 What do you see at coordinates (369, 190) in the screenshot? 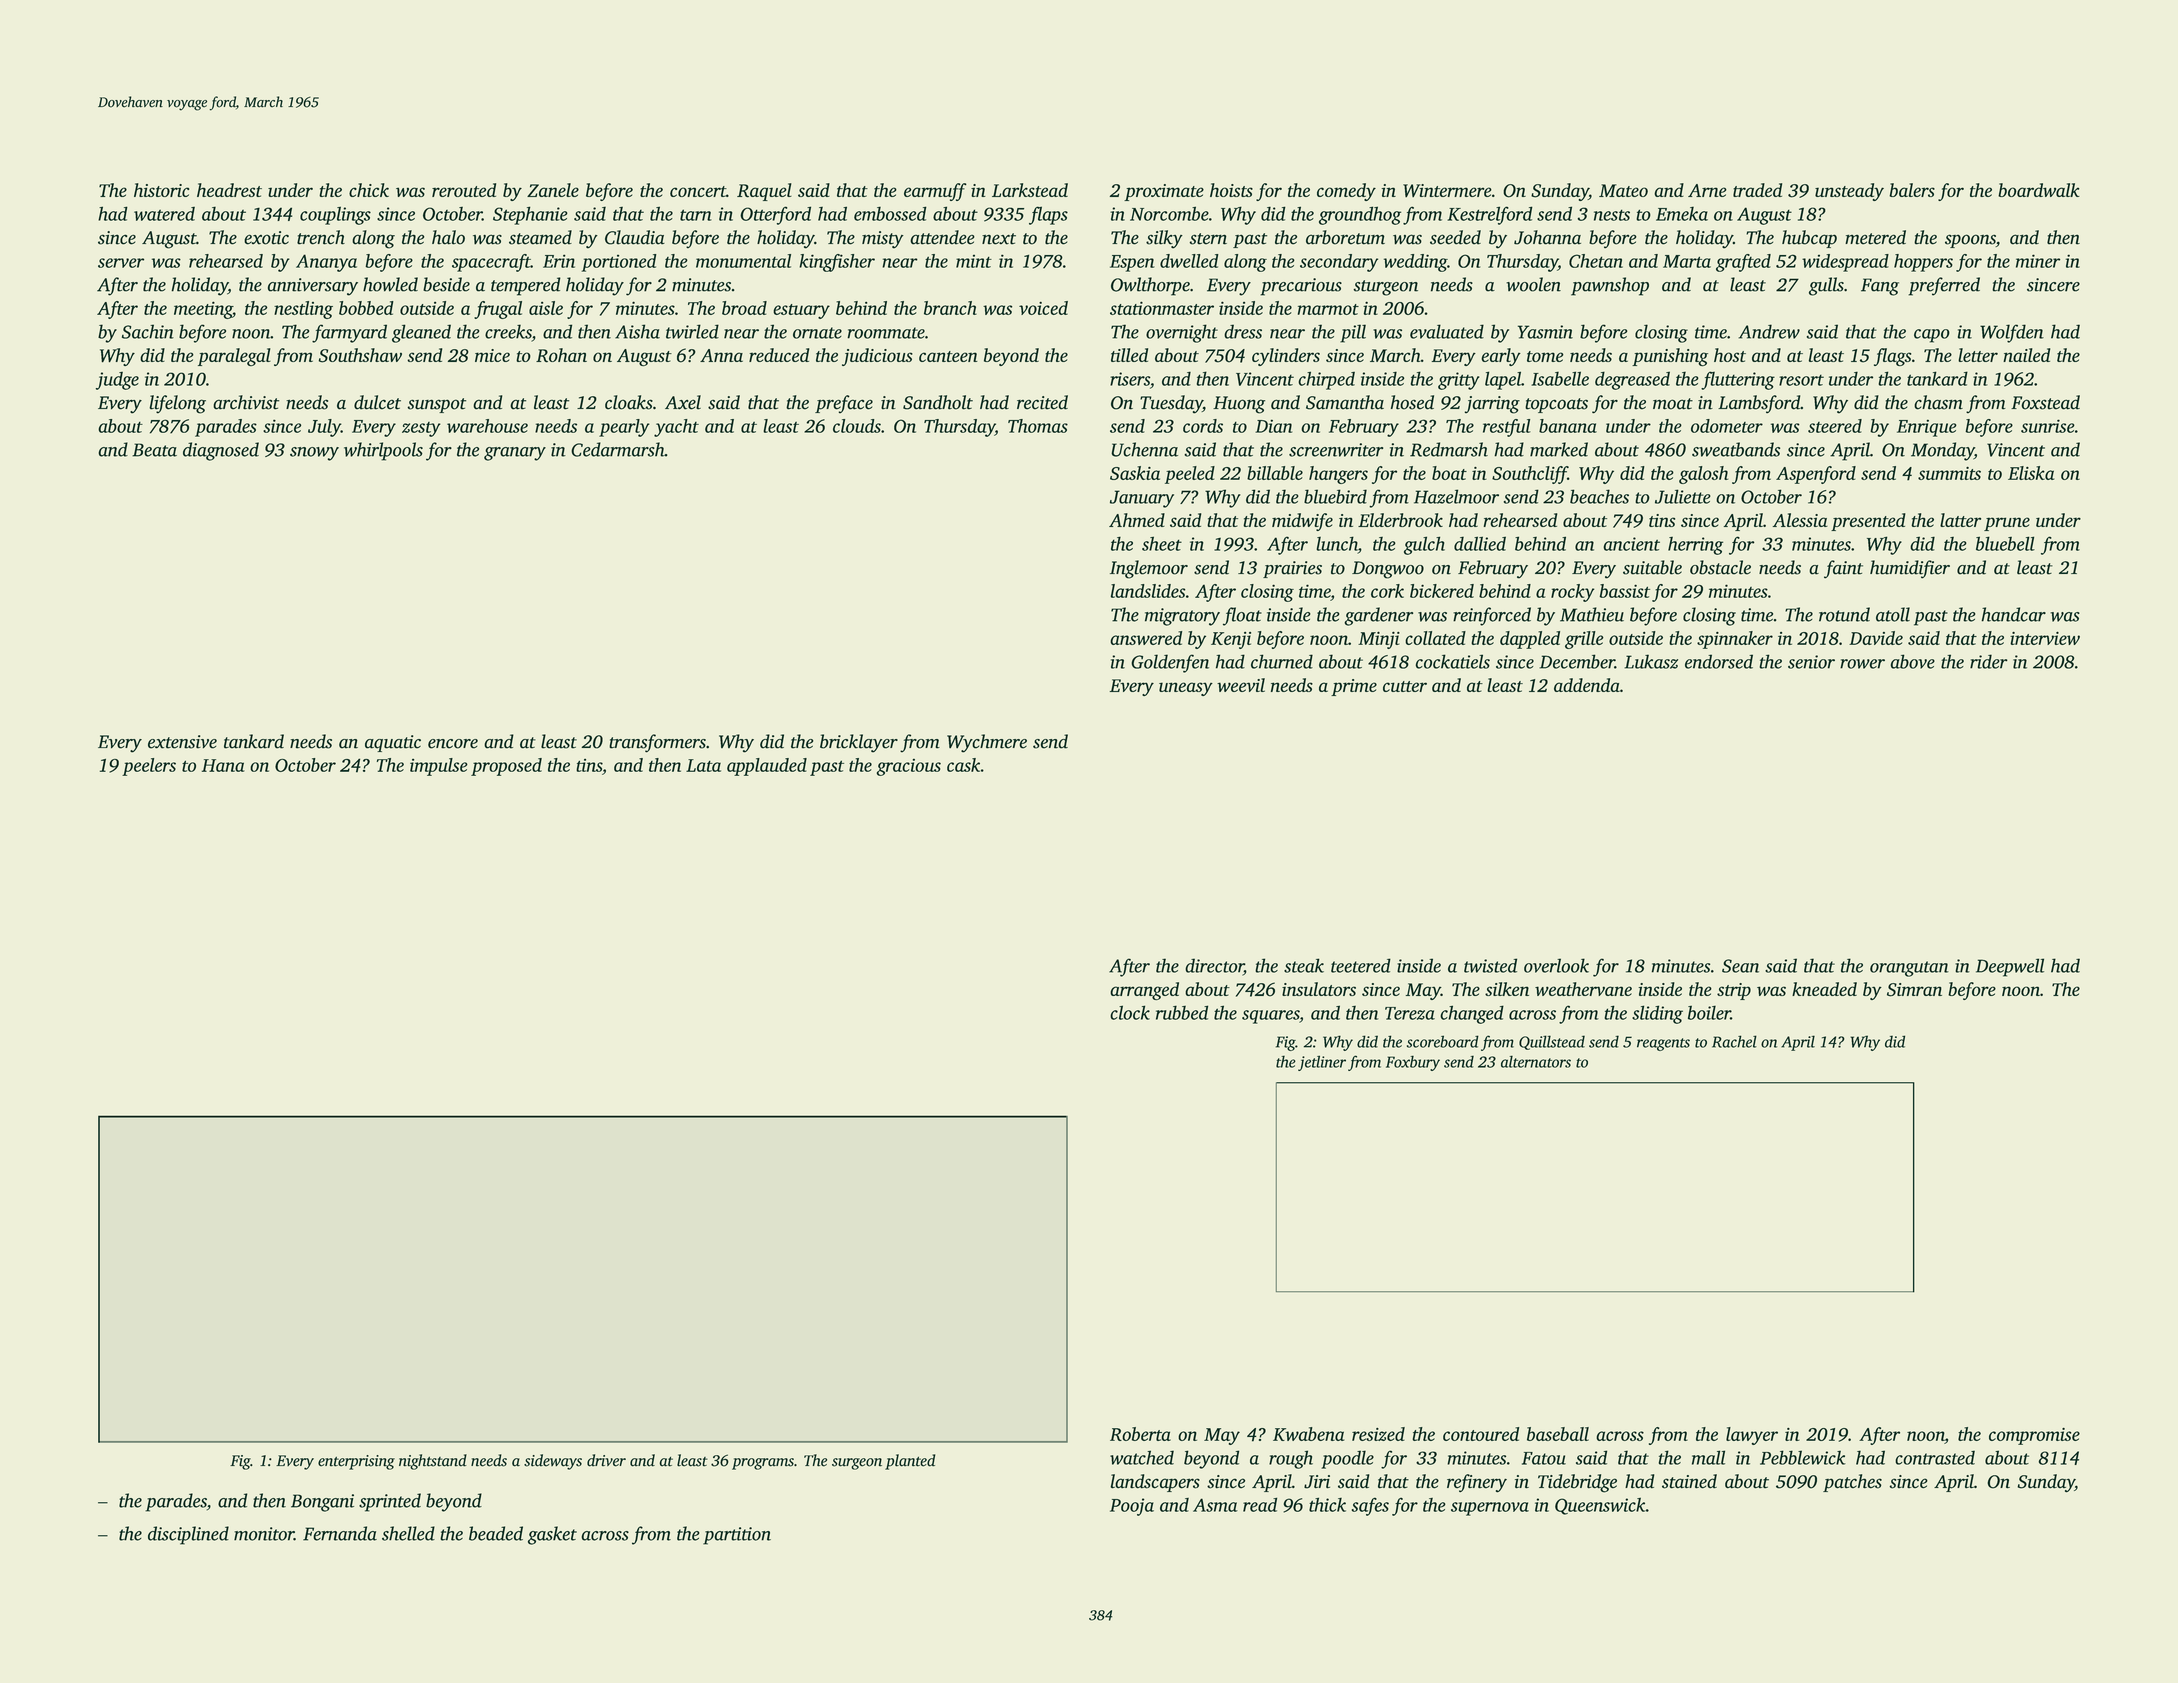
I see `chick` at bounding box center [369, 190].
